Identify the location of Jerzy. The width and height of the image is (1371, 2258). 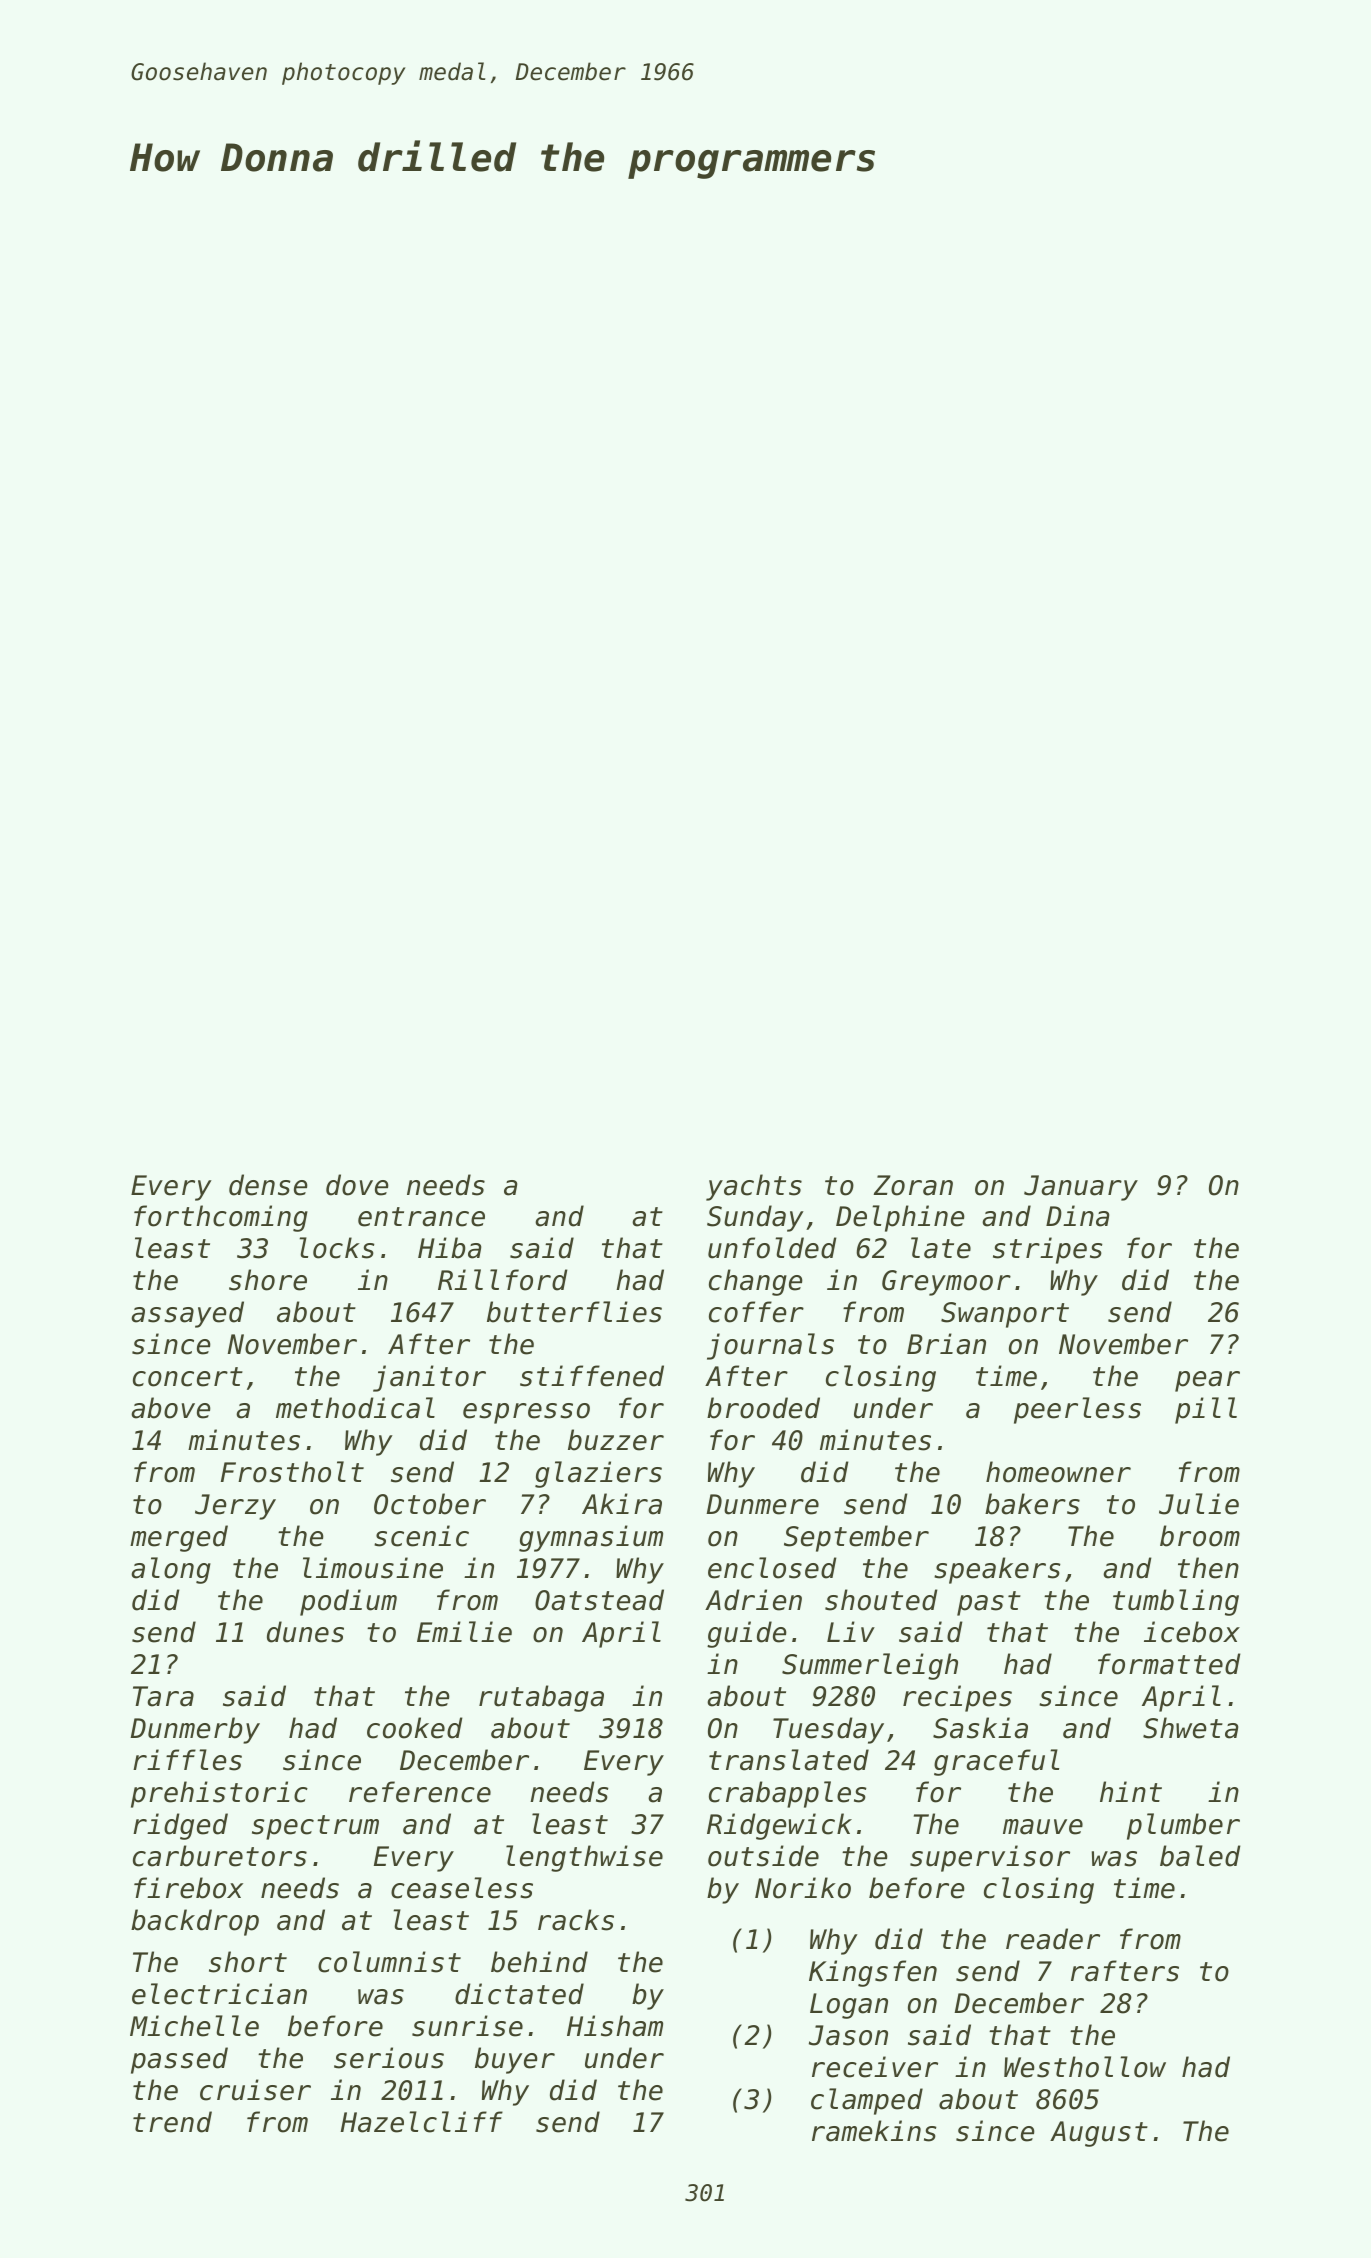
(235, 1507).
